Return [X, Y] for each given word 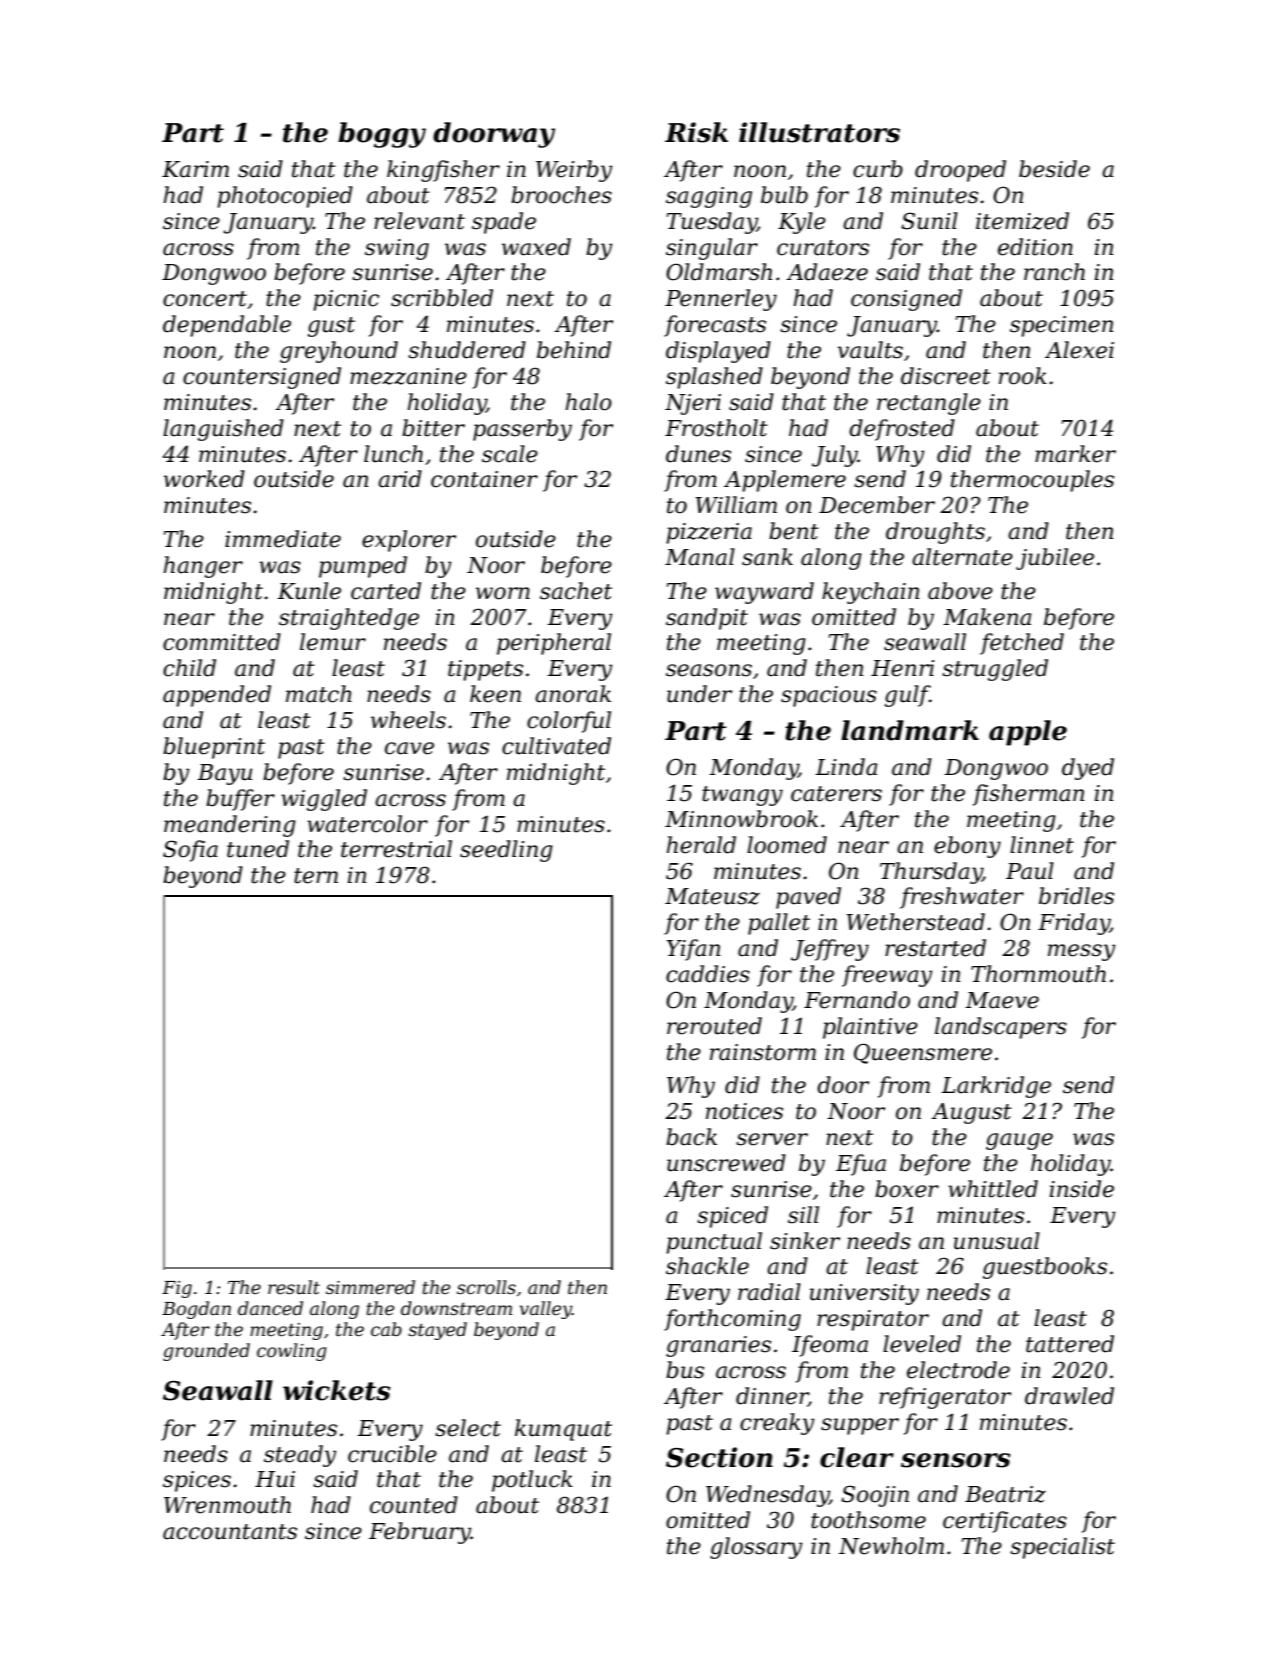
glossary [756, 1548]
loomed [787, 845]
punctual [714, 1243]
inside [1082, 1189]
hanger [203, 567]
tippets [485, 670]
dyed [1088, 769]
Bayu [224, 774]
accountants [230, 1532]
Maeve [1002, 1000]
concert [205, 299]
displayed [718, 352]
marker [1075, 454]
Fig [177, 1289]
